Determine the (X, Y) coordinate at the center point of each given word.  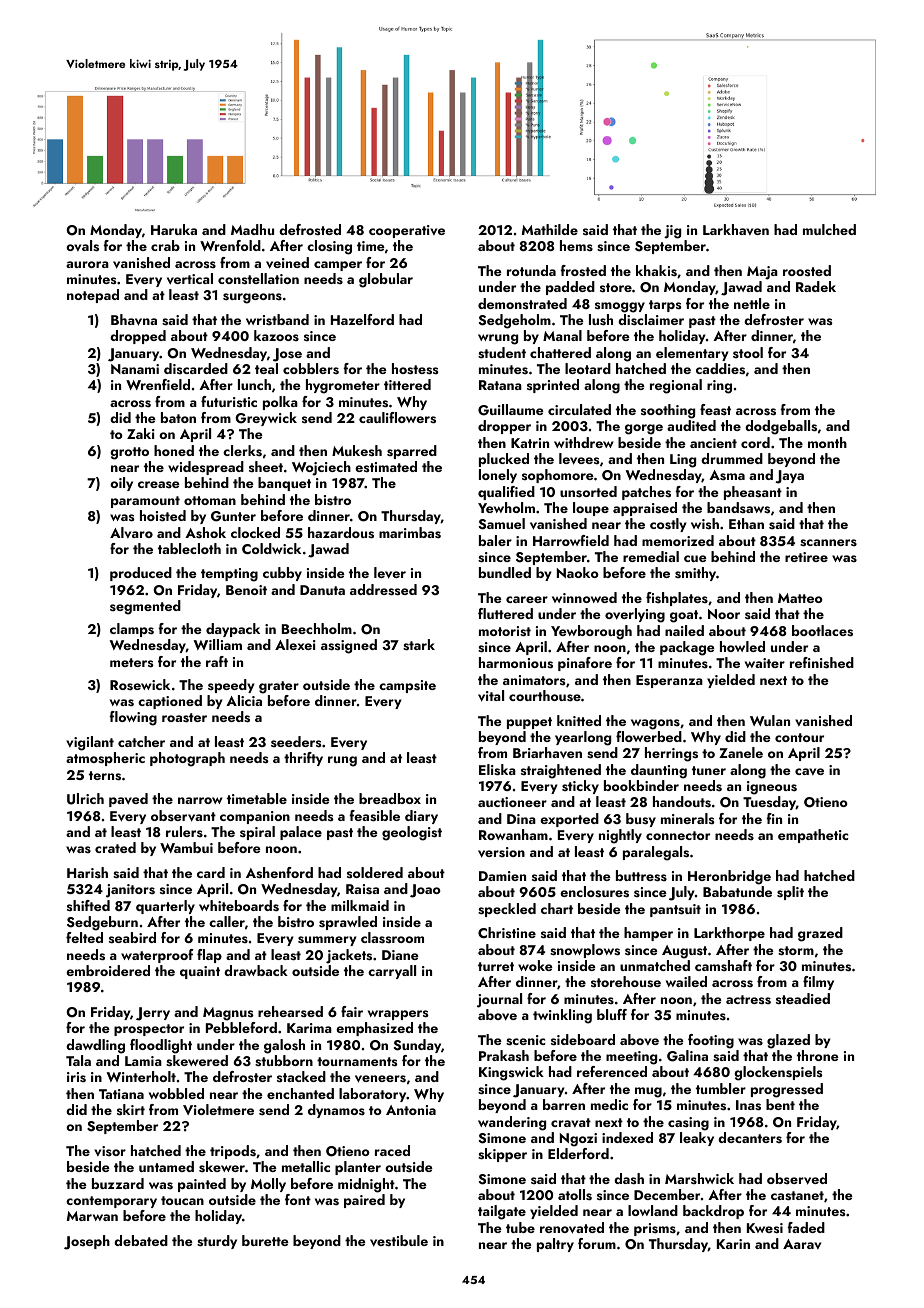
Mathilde (550, 229)
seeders (296, 741)
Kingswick (511, 1073)
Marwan (92, 1216)
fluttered (505, 613)
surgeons (252, 298)
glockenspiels (778, 1073)
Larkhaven (736, 229)
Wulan (770, 720)
